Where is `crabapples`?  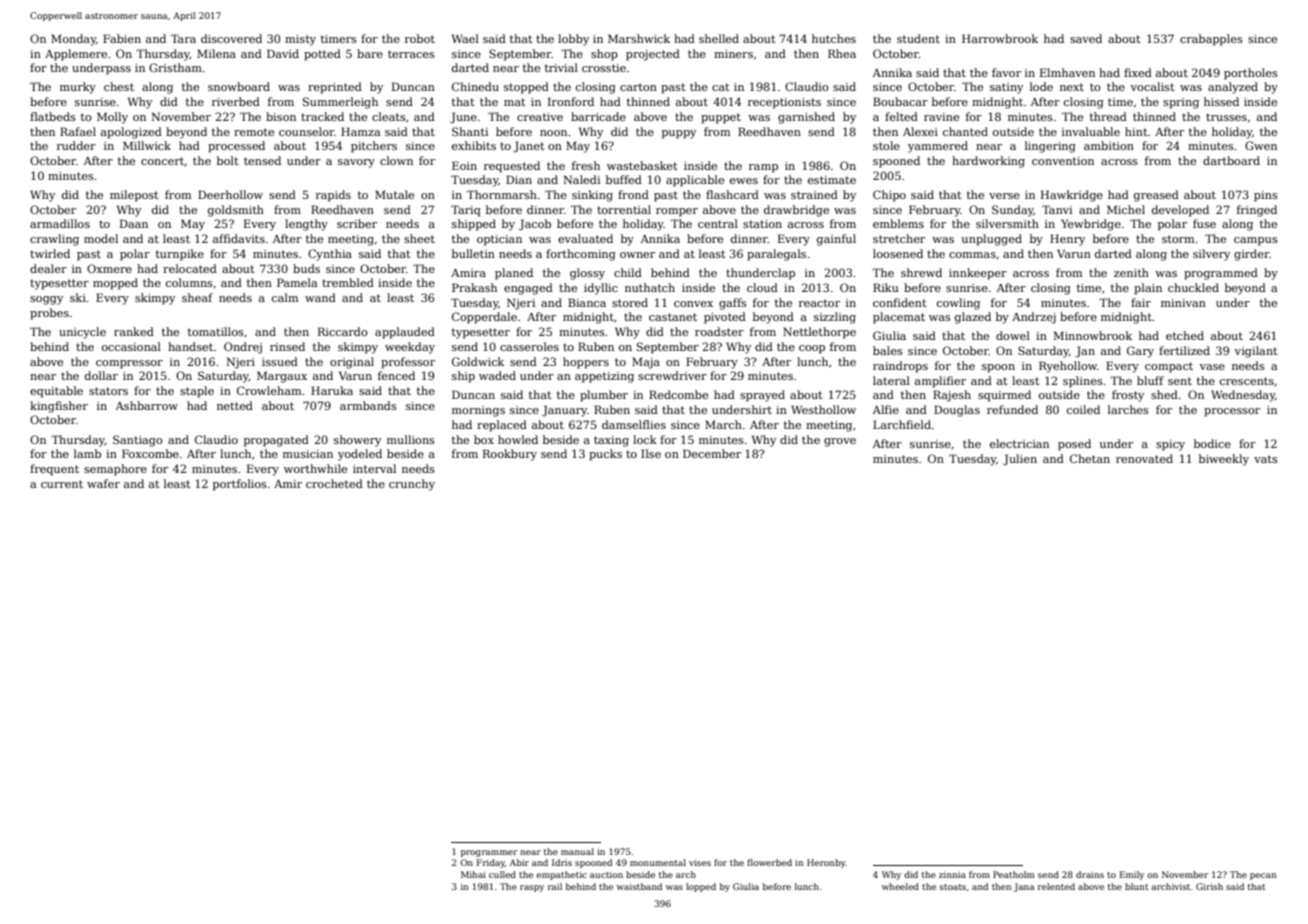
crabapples is located at coordinates (1211, 40).
